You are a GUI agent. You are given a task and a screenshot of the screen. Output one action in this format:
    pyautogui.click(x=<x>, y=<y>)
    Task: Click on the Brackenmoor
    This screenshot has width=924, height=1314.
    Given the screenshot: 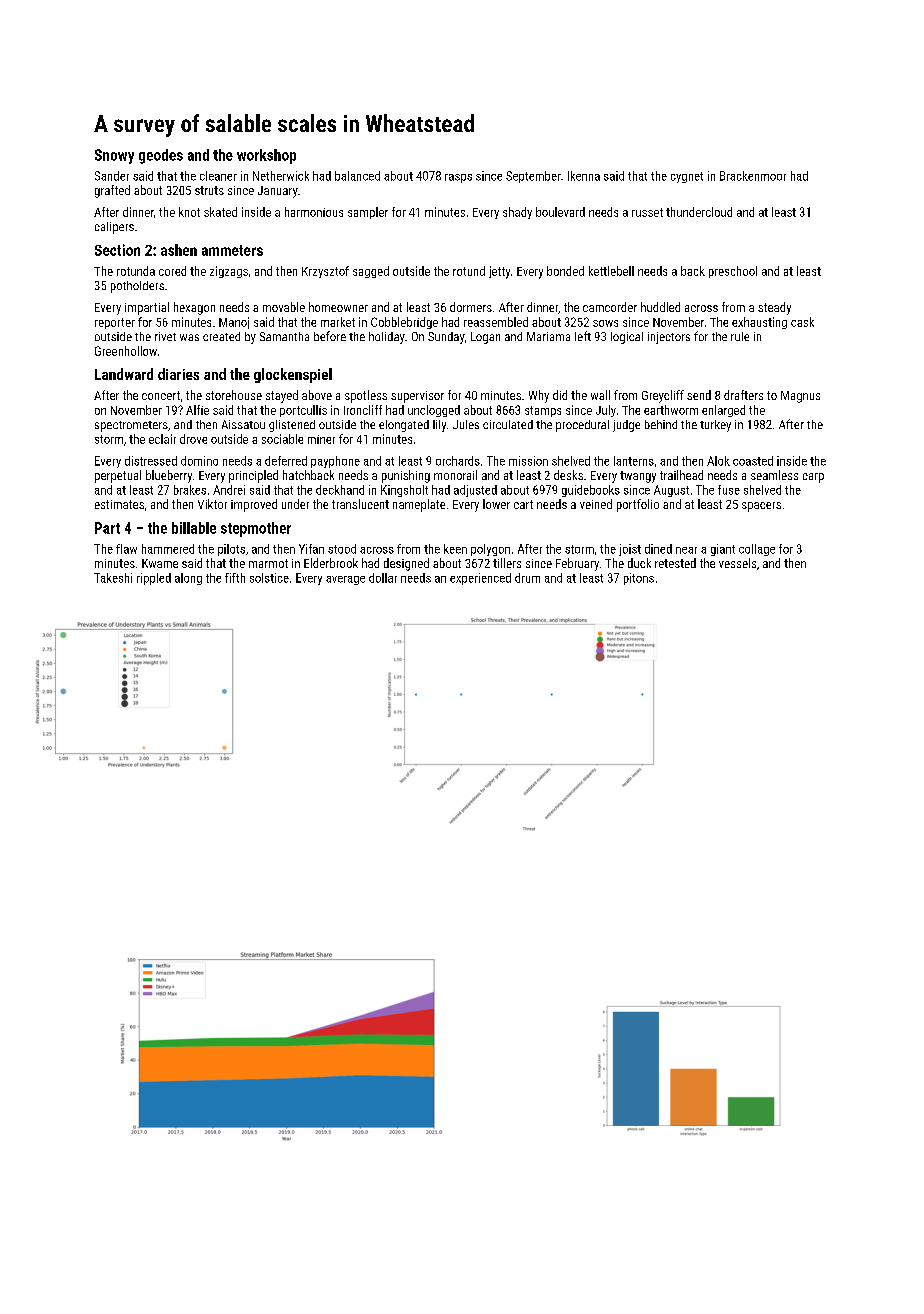 What is the action you would take?
    pyautogui.click(x=753, y=176)
